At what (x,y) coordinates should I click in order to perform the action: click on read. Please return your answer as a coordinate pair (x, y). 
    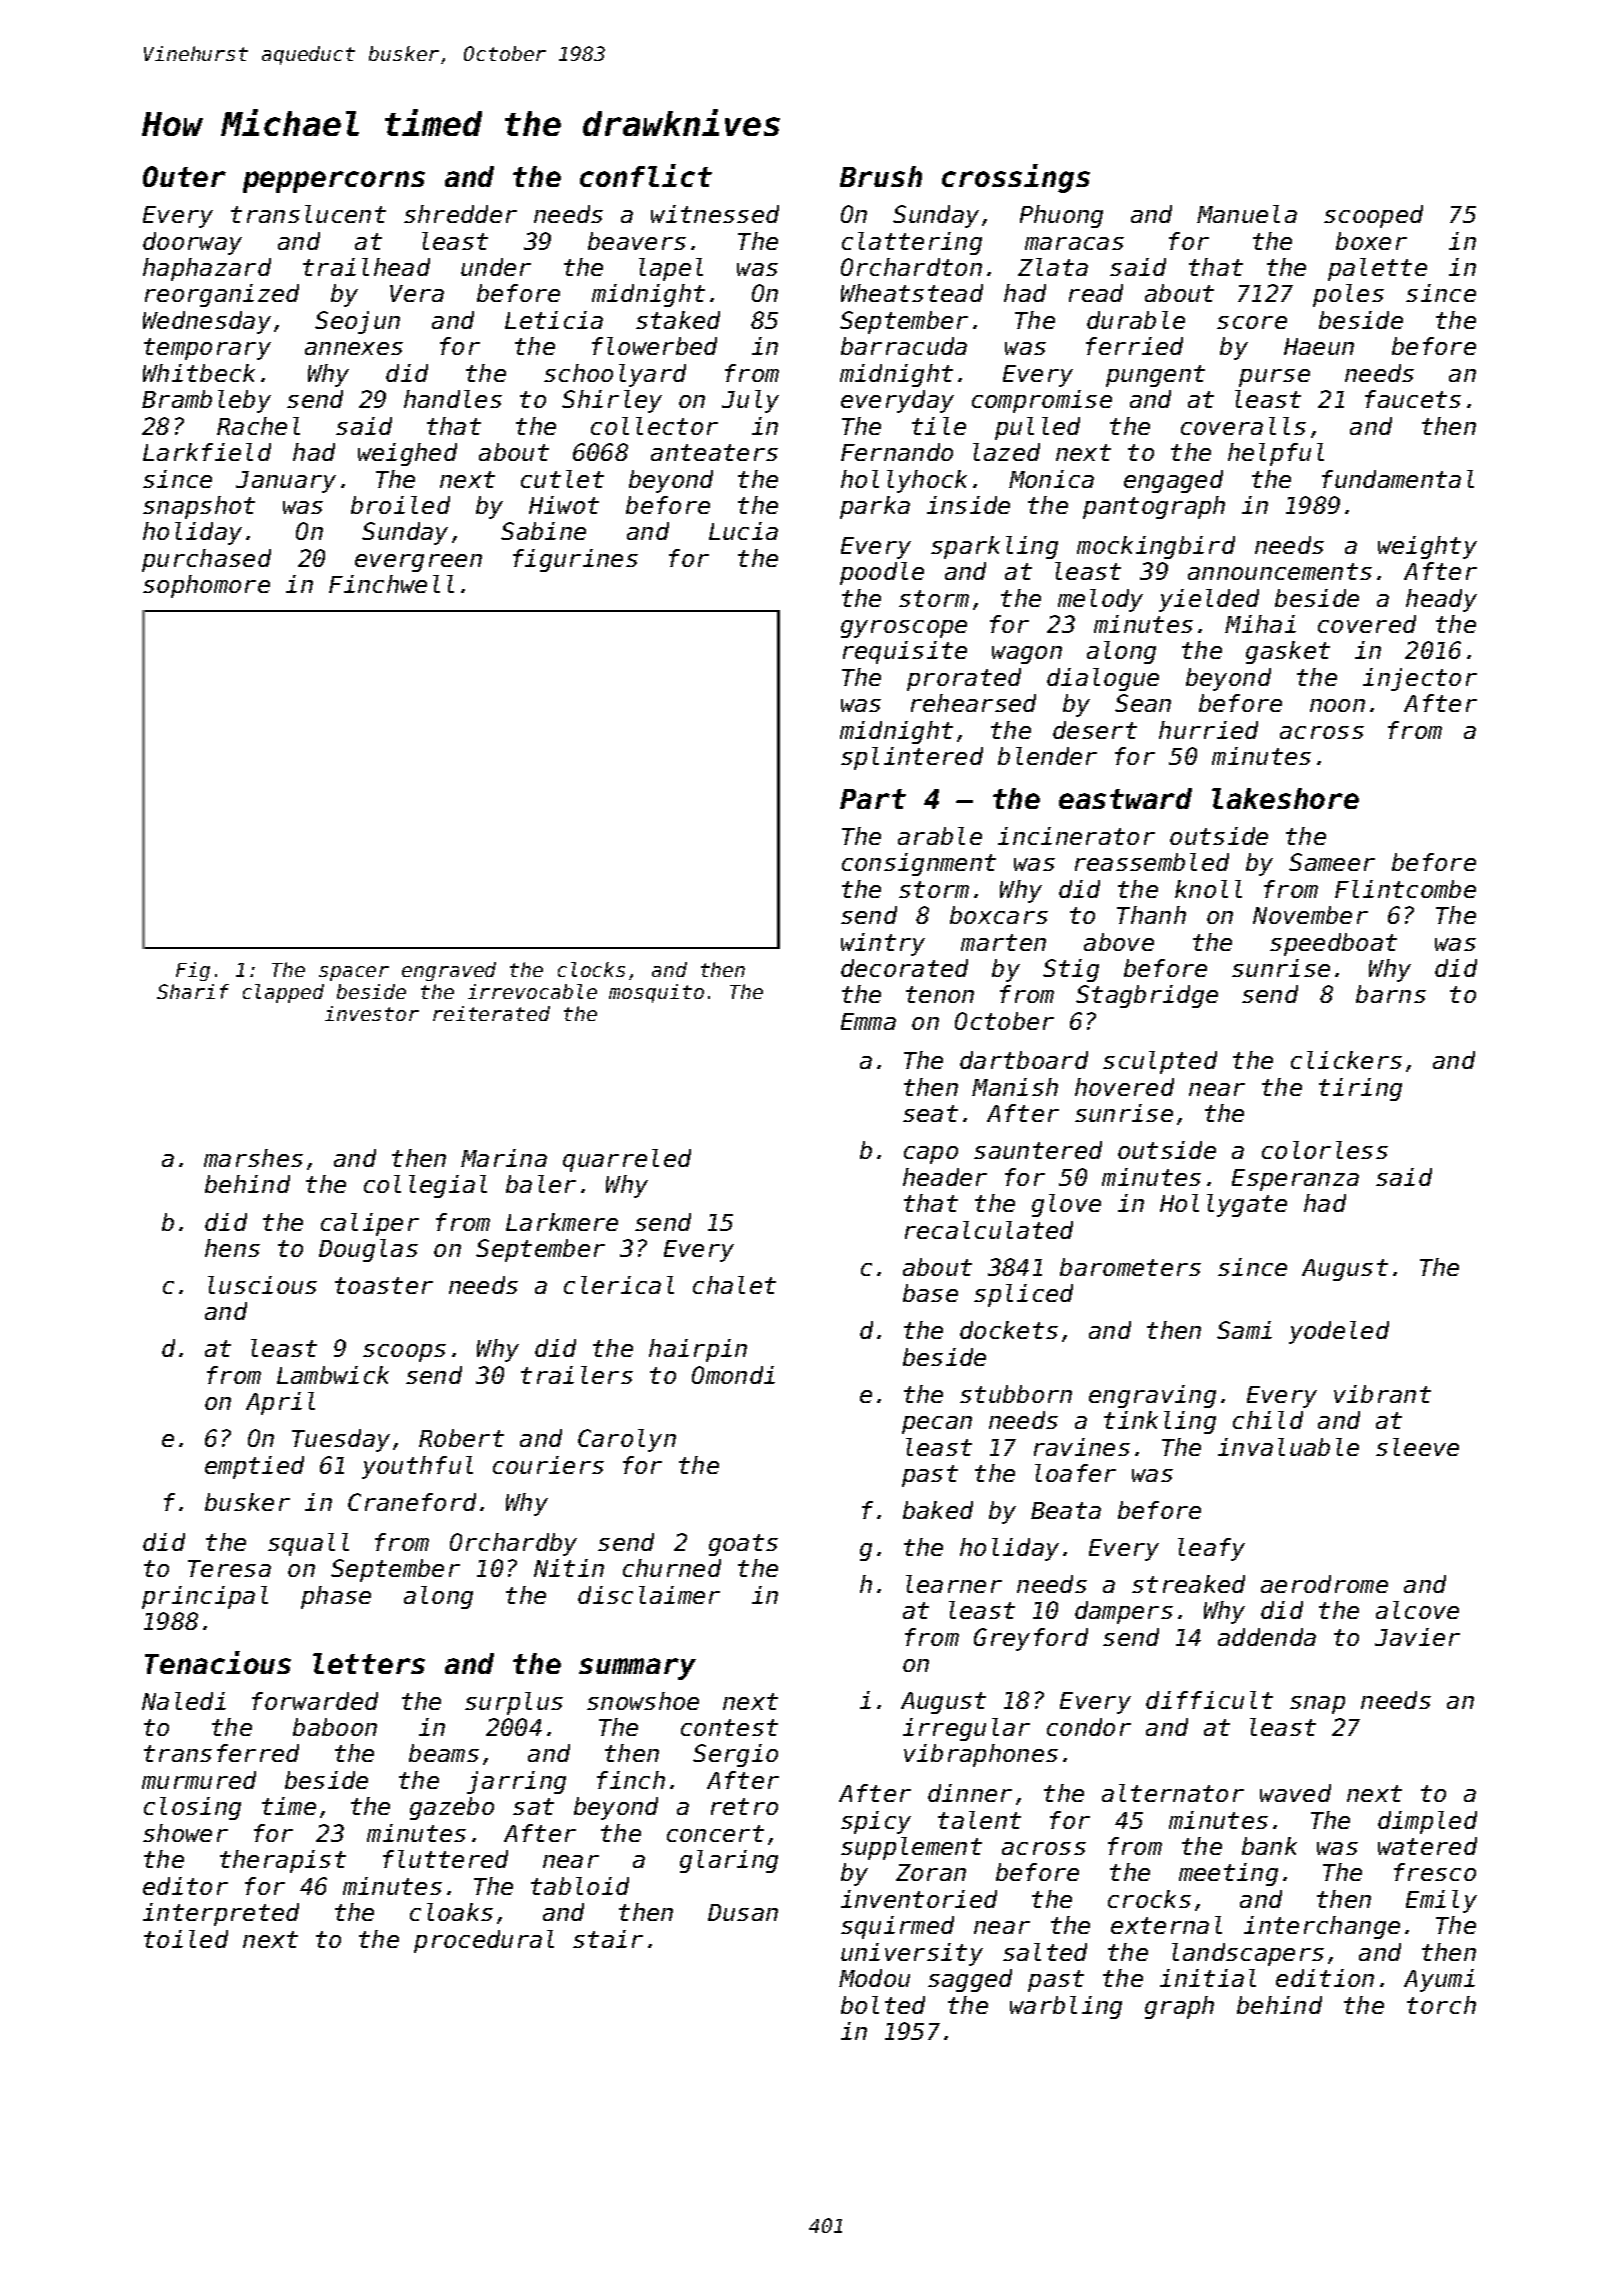
    Looking at the image, I should click on (1096, 293).
